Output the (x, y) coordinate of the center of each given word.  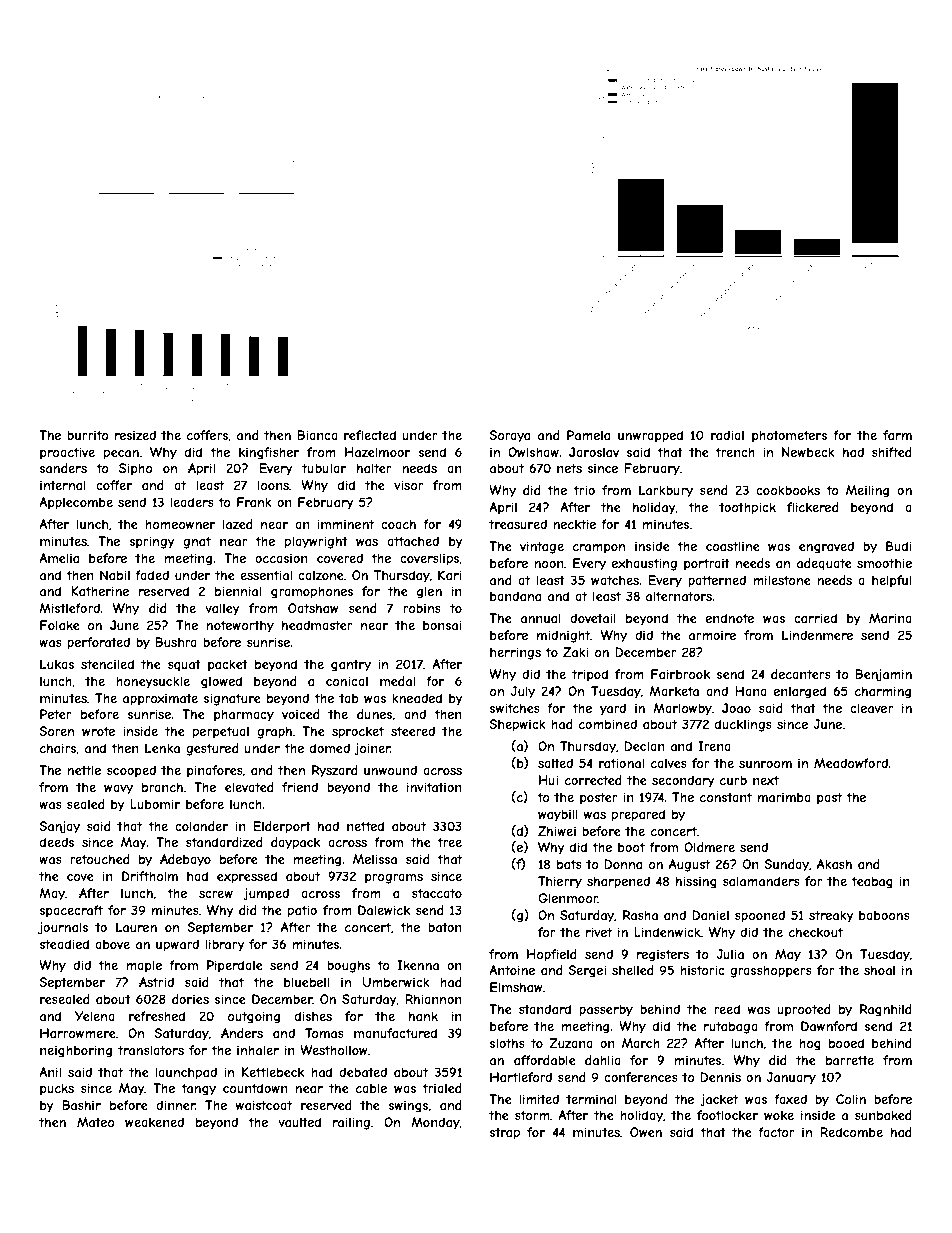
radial (727, 435)
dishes (313, 1016)
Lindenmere (817, 635)
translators (151, 1050)
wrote (98, 731)
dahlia (603, 1060)
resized (135, 435)
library (224, 945)
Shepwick (517, 725)
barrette (850, 1060)
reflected (370, 435)
